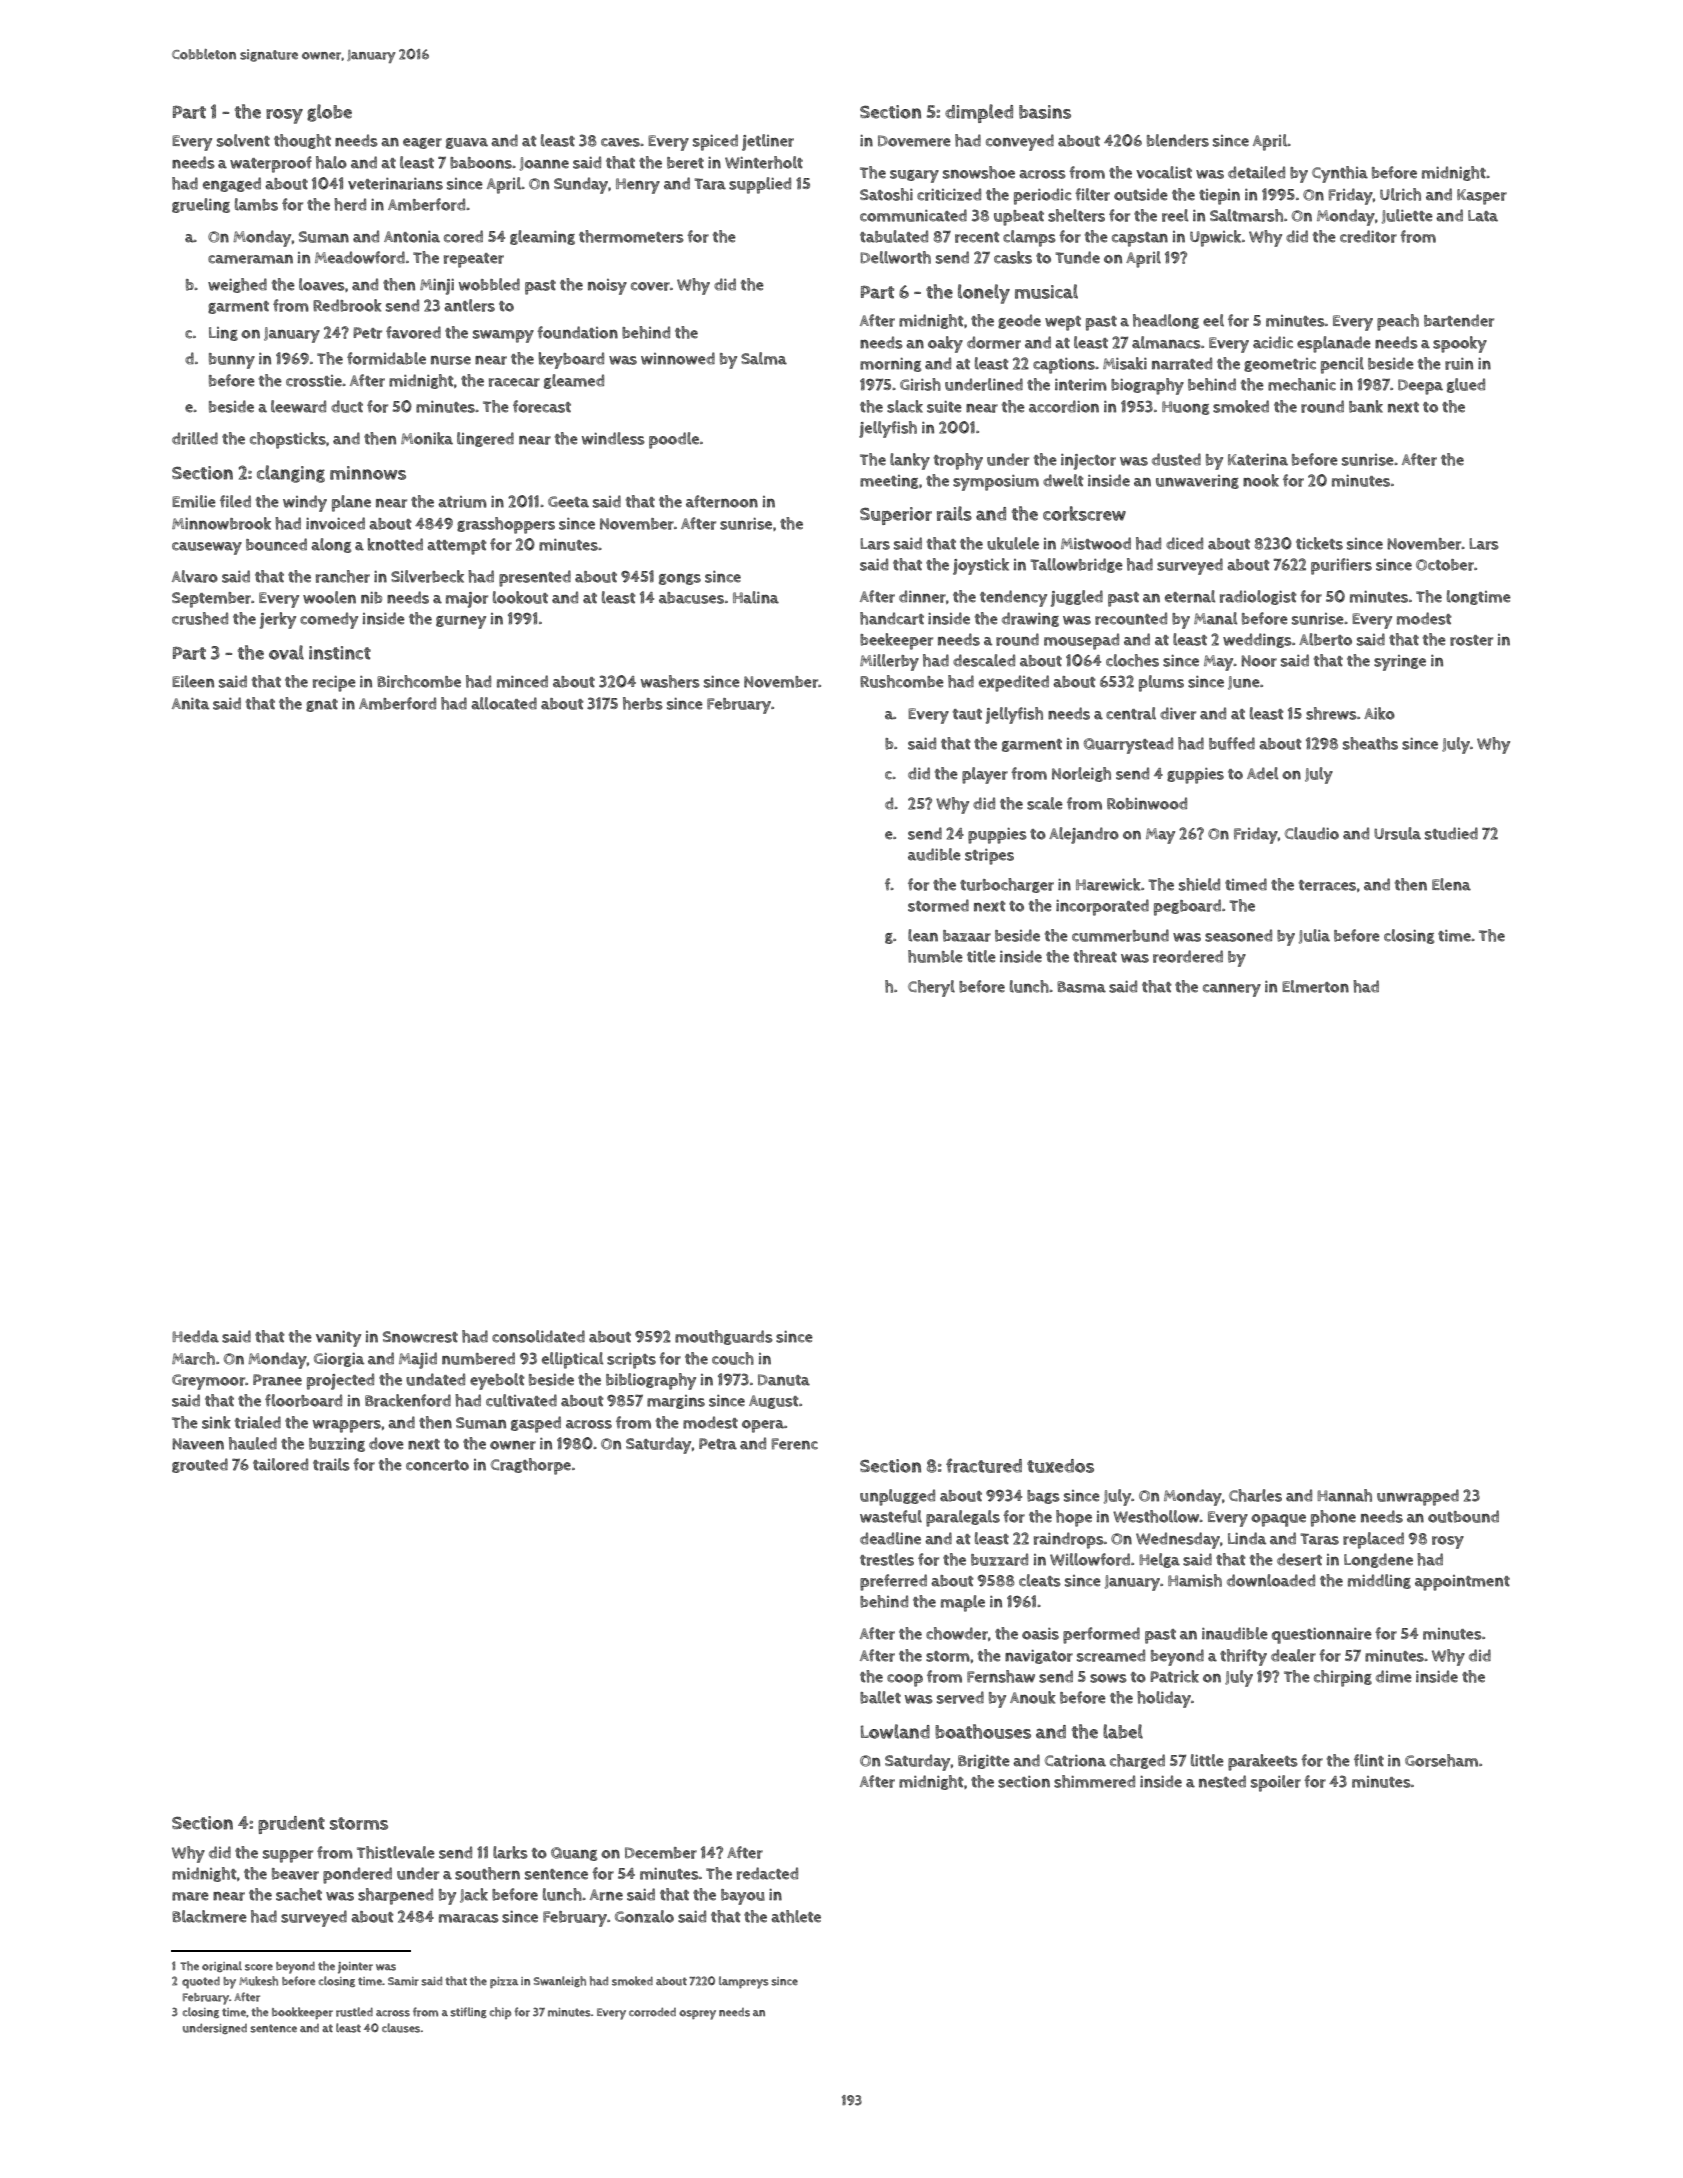  Describe the element at coordinates (984, 1465) in the document. I see `fractured` at that location.
